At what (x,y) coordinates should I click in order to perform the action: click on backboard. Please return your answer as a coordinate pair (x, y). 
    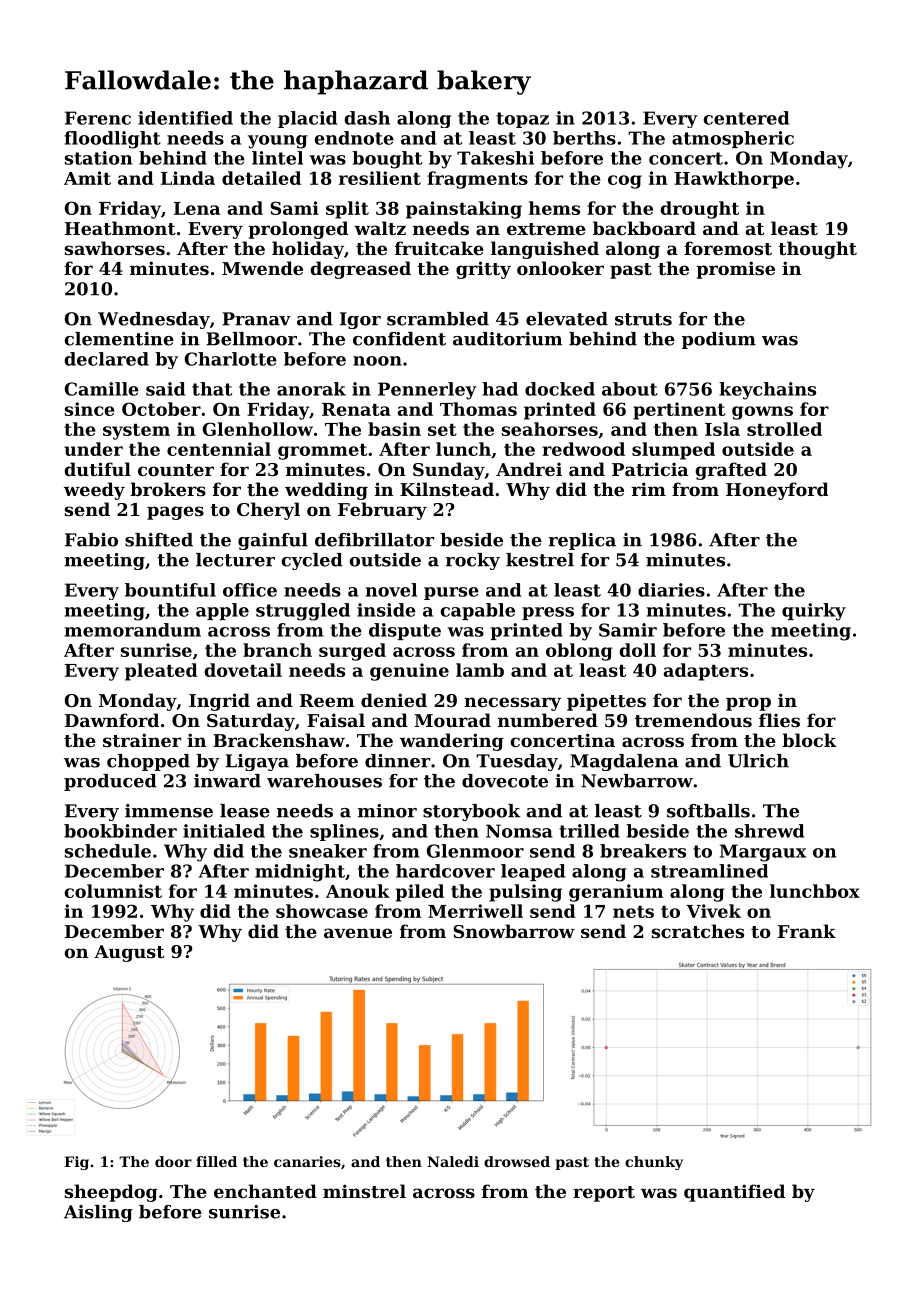
    Looking at the image, I should click on (644, 228).
